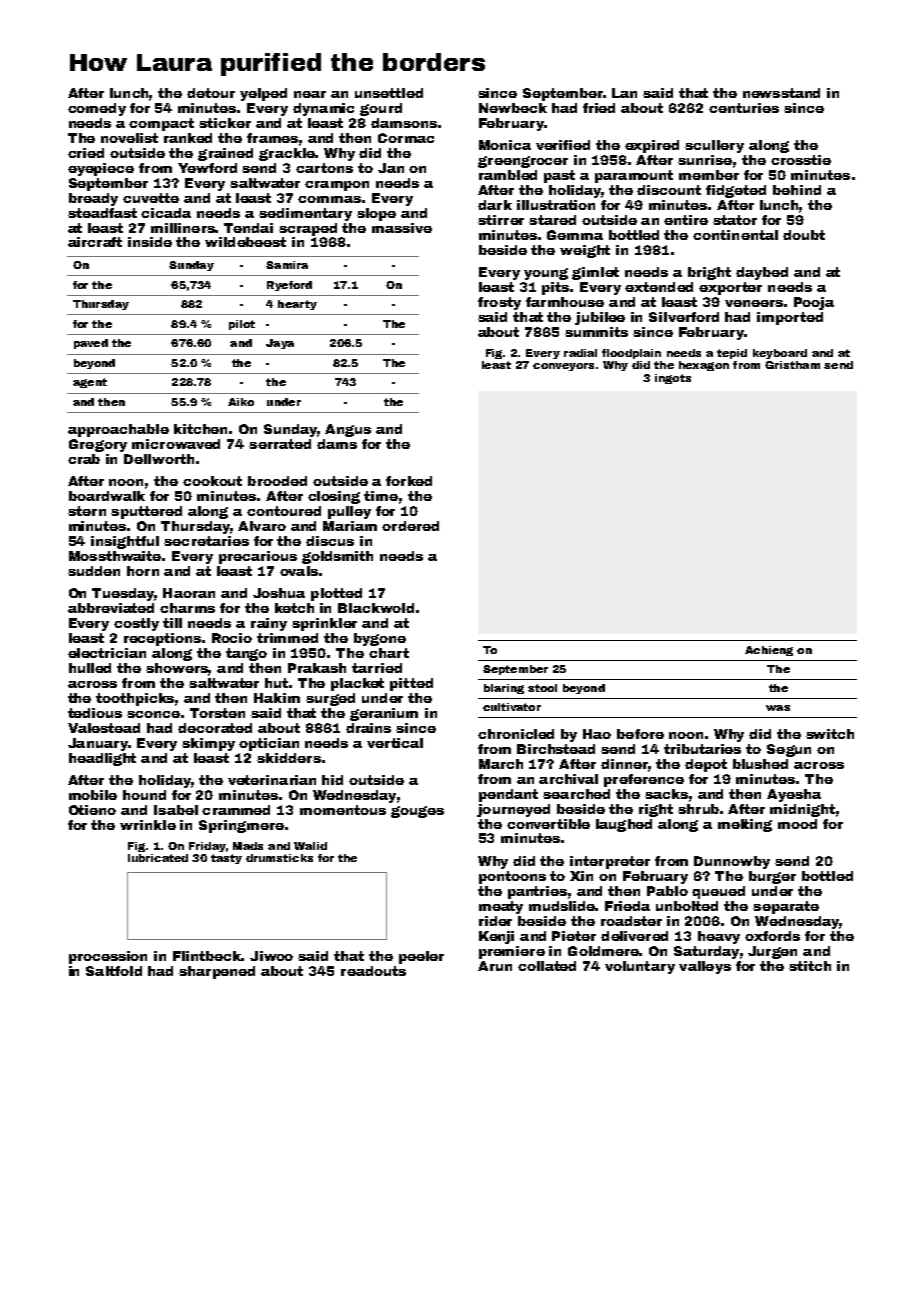  What do you see at coordinates (781, 93) in the screenshot?
I see `newsstand` at bounding box center [781, 93].
